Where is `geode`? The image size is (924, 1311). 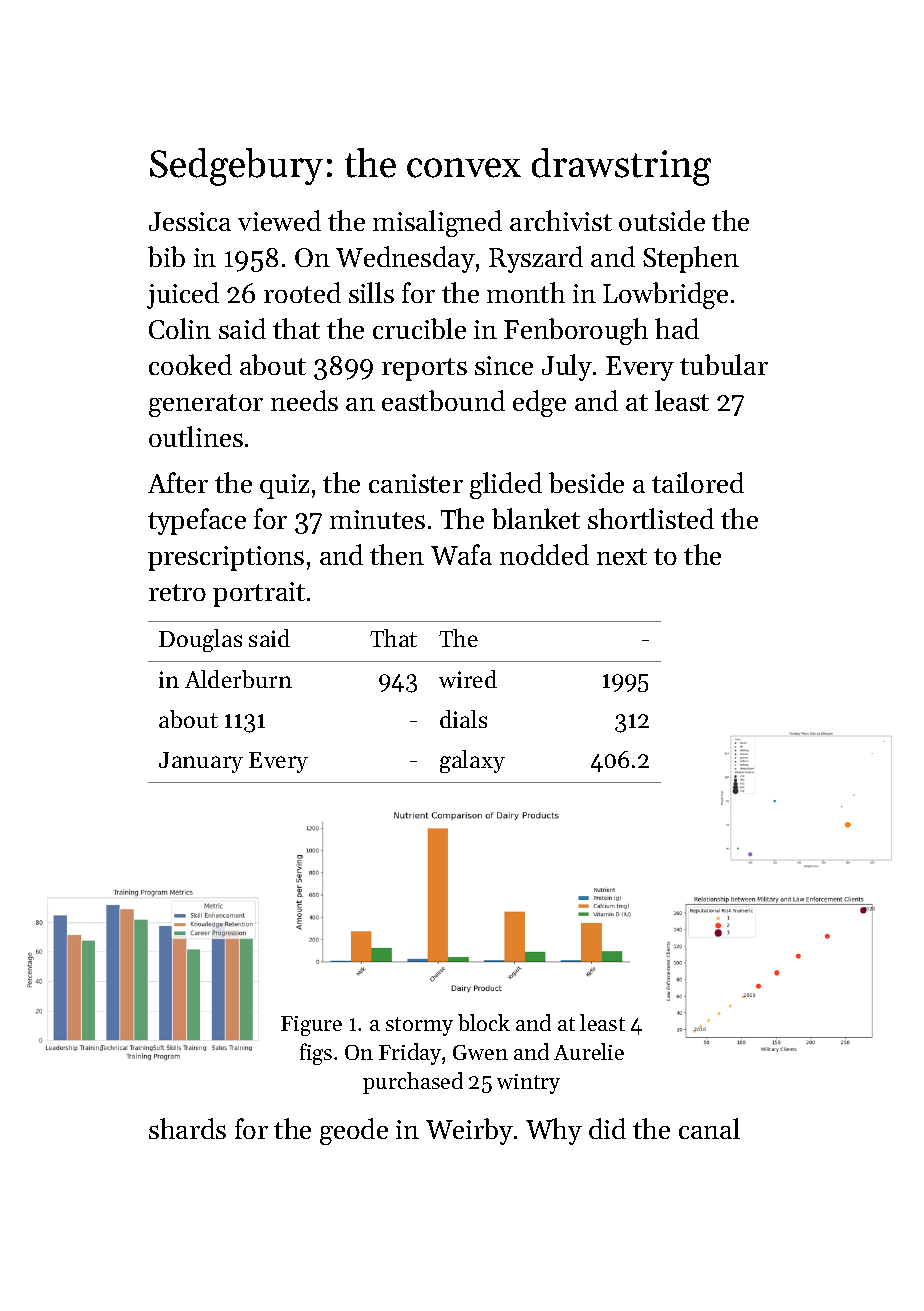
geode is located at coordinates (354, 1131).
